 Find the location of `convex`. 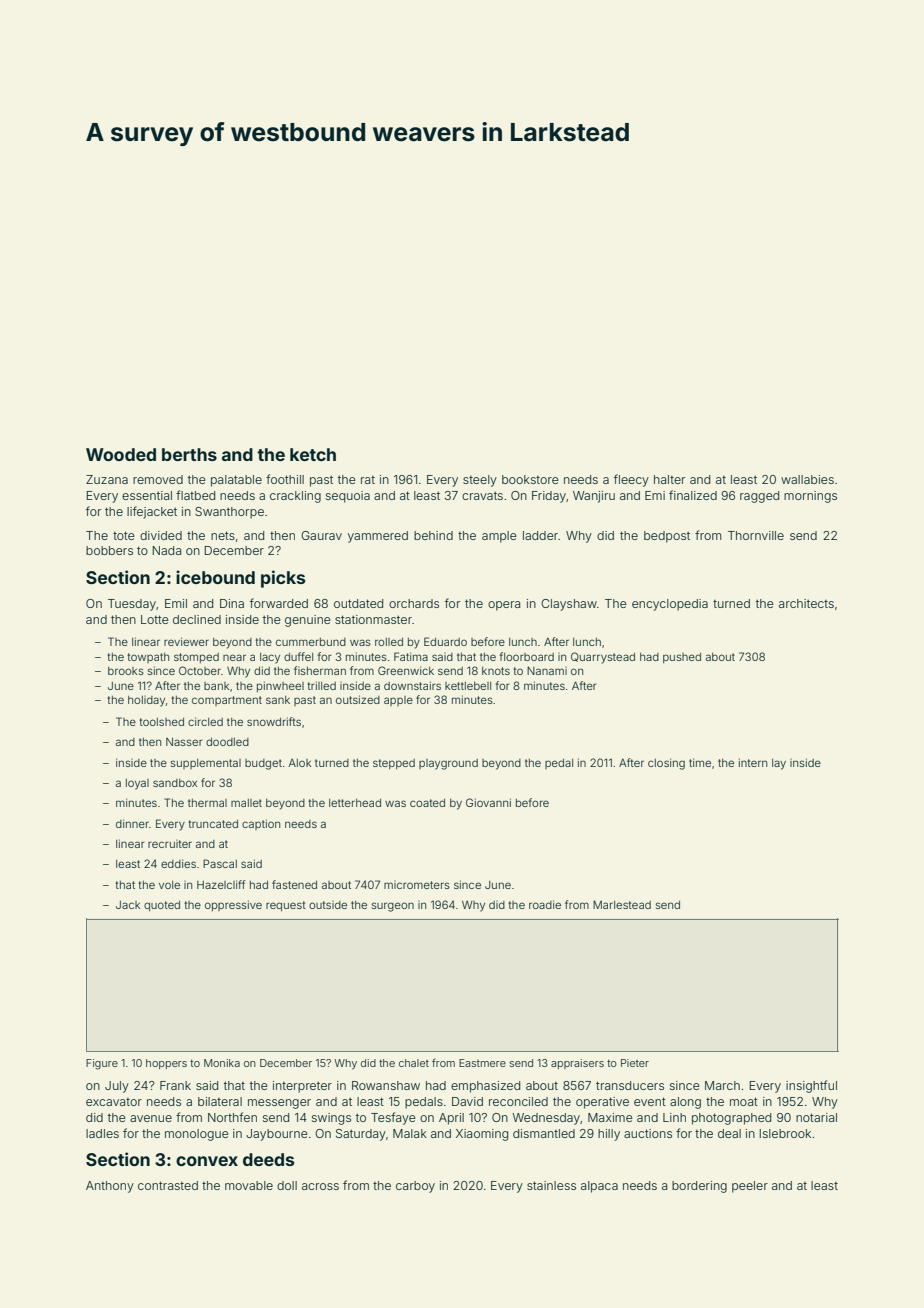

convex is located at coordinates (207, 1161).
